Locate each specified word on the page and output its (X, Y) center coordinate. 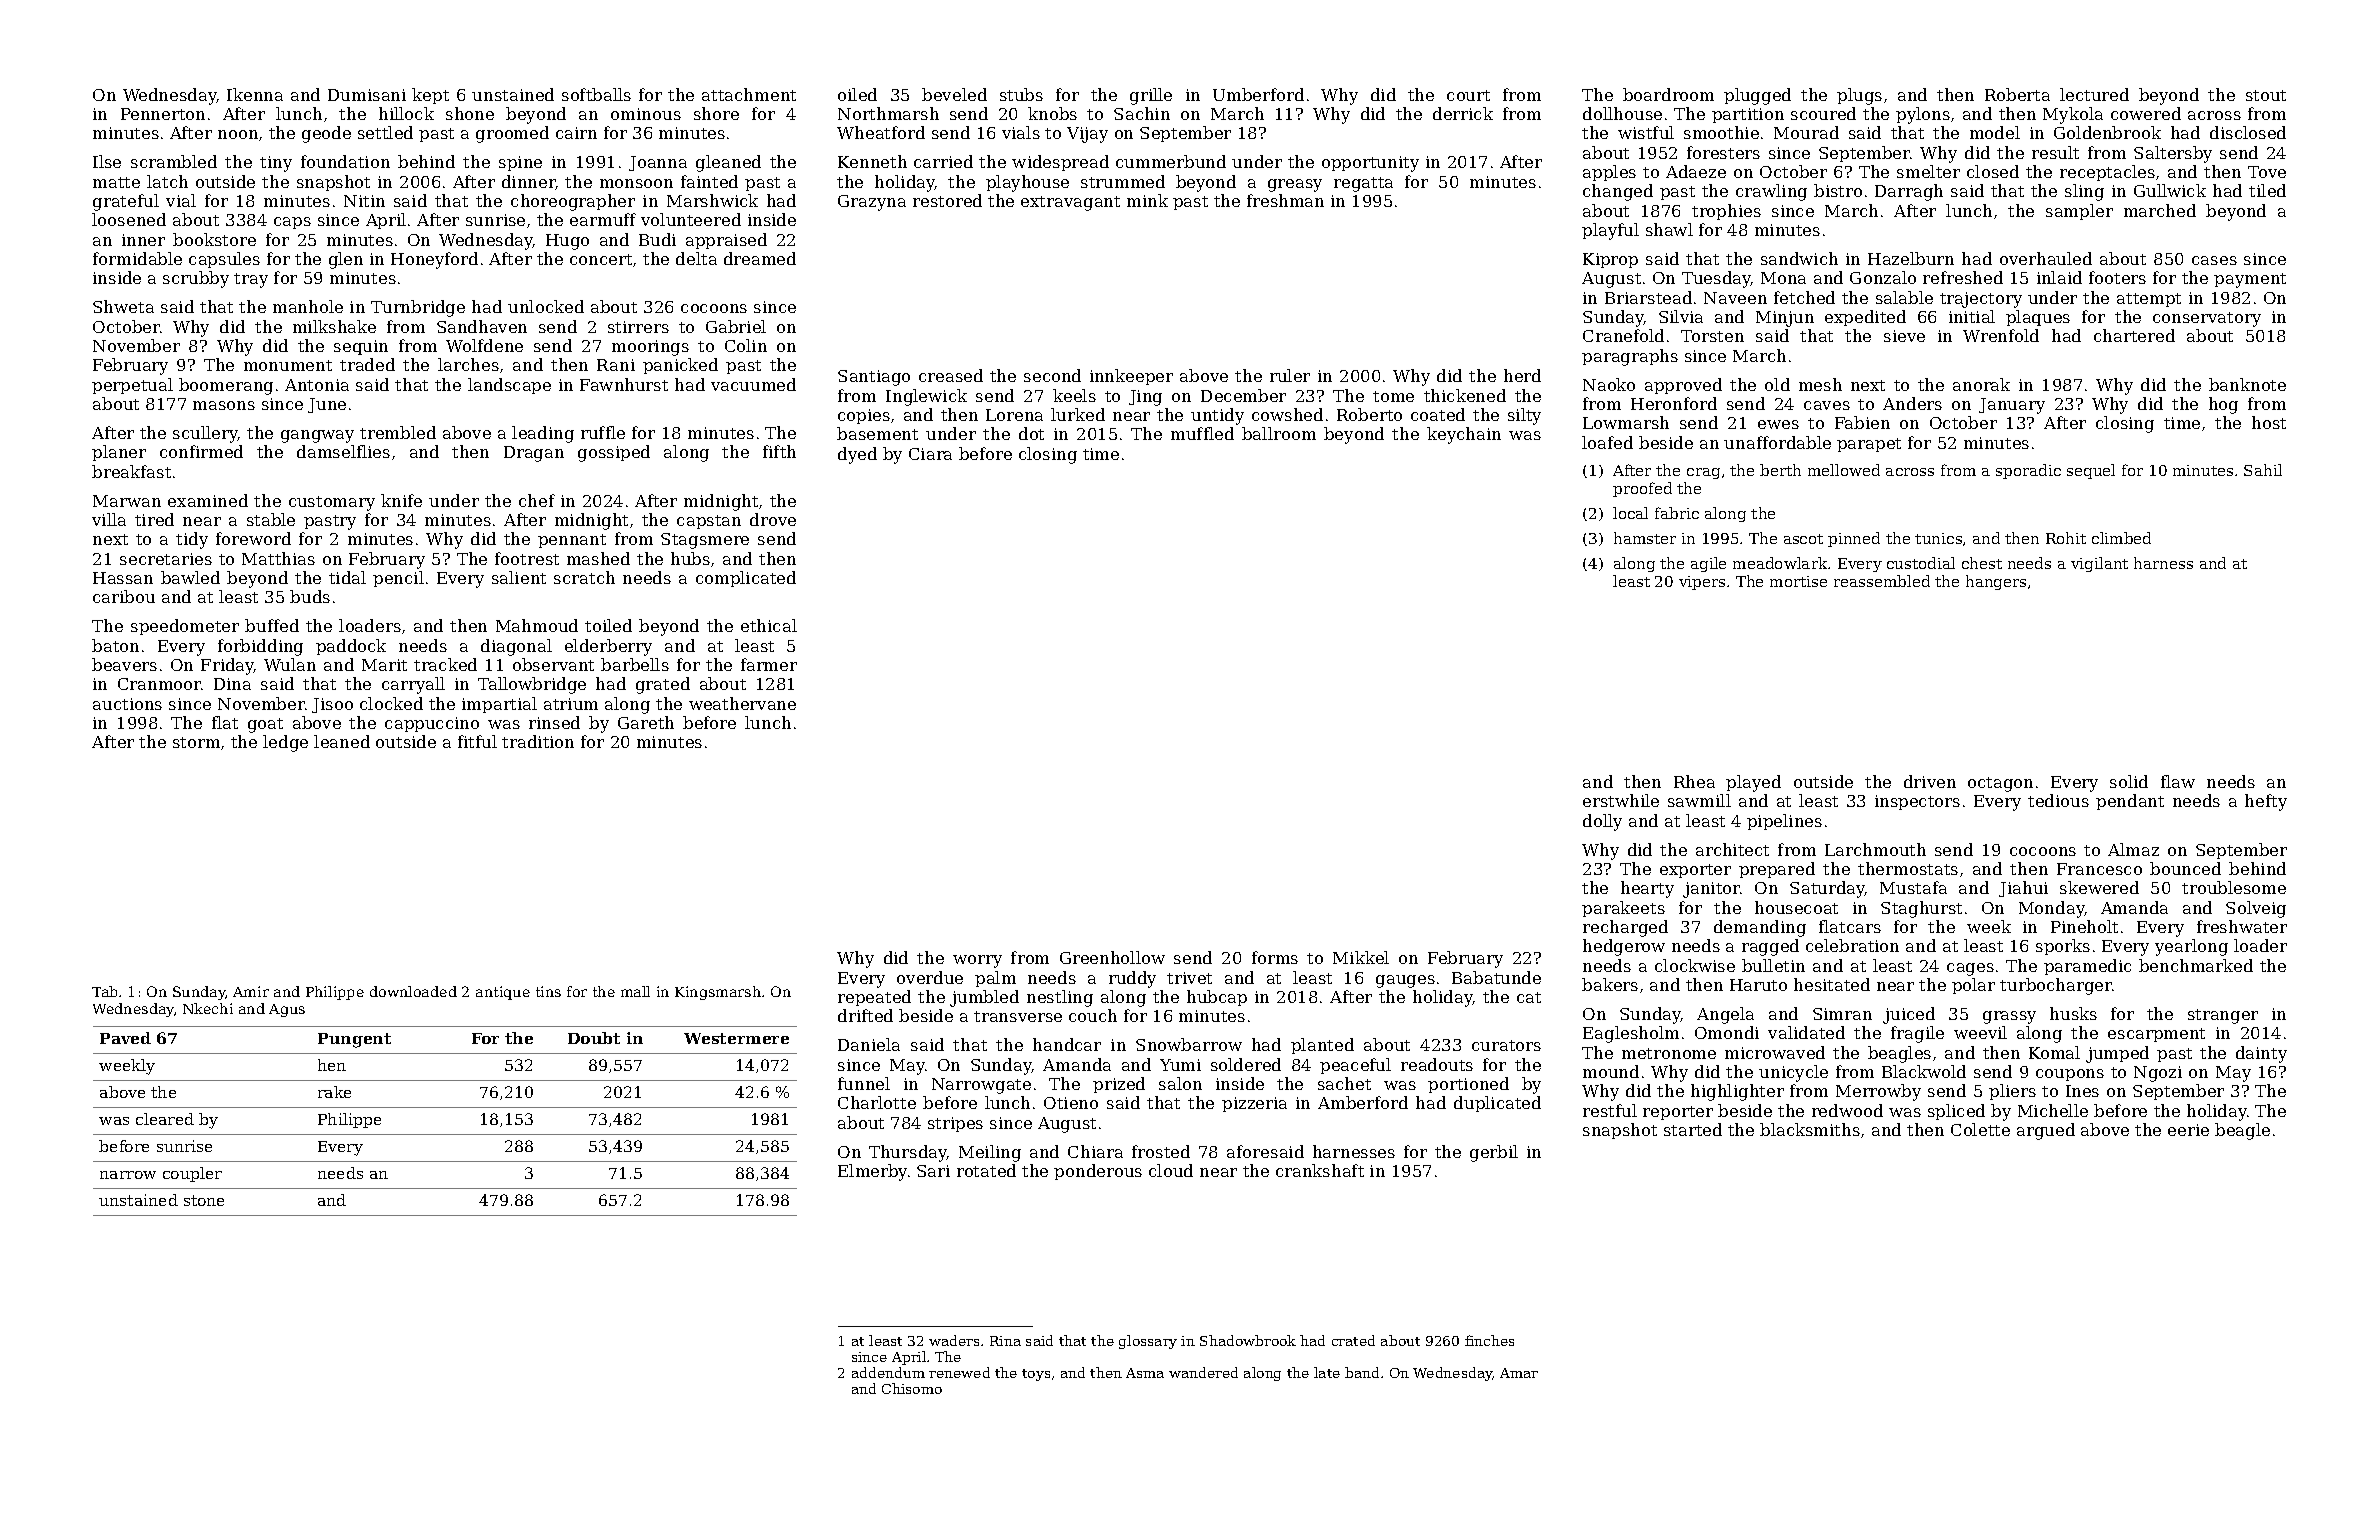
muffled (1202, 433)
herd (1522, 375)
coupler (192, 1174)
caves (1827, 405)
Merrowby (1878, 1092)
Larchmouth (1875, 849)
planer (119, 453)
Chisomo (912, 1388)
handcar (1067, 1044)
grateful (126, 202)
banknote (2247, 384)
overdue (930, 977)
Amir (251, 991)
